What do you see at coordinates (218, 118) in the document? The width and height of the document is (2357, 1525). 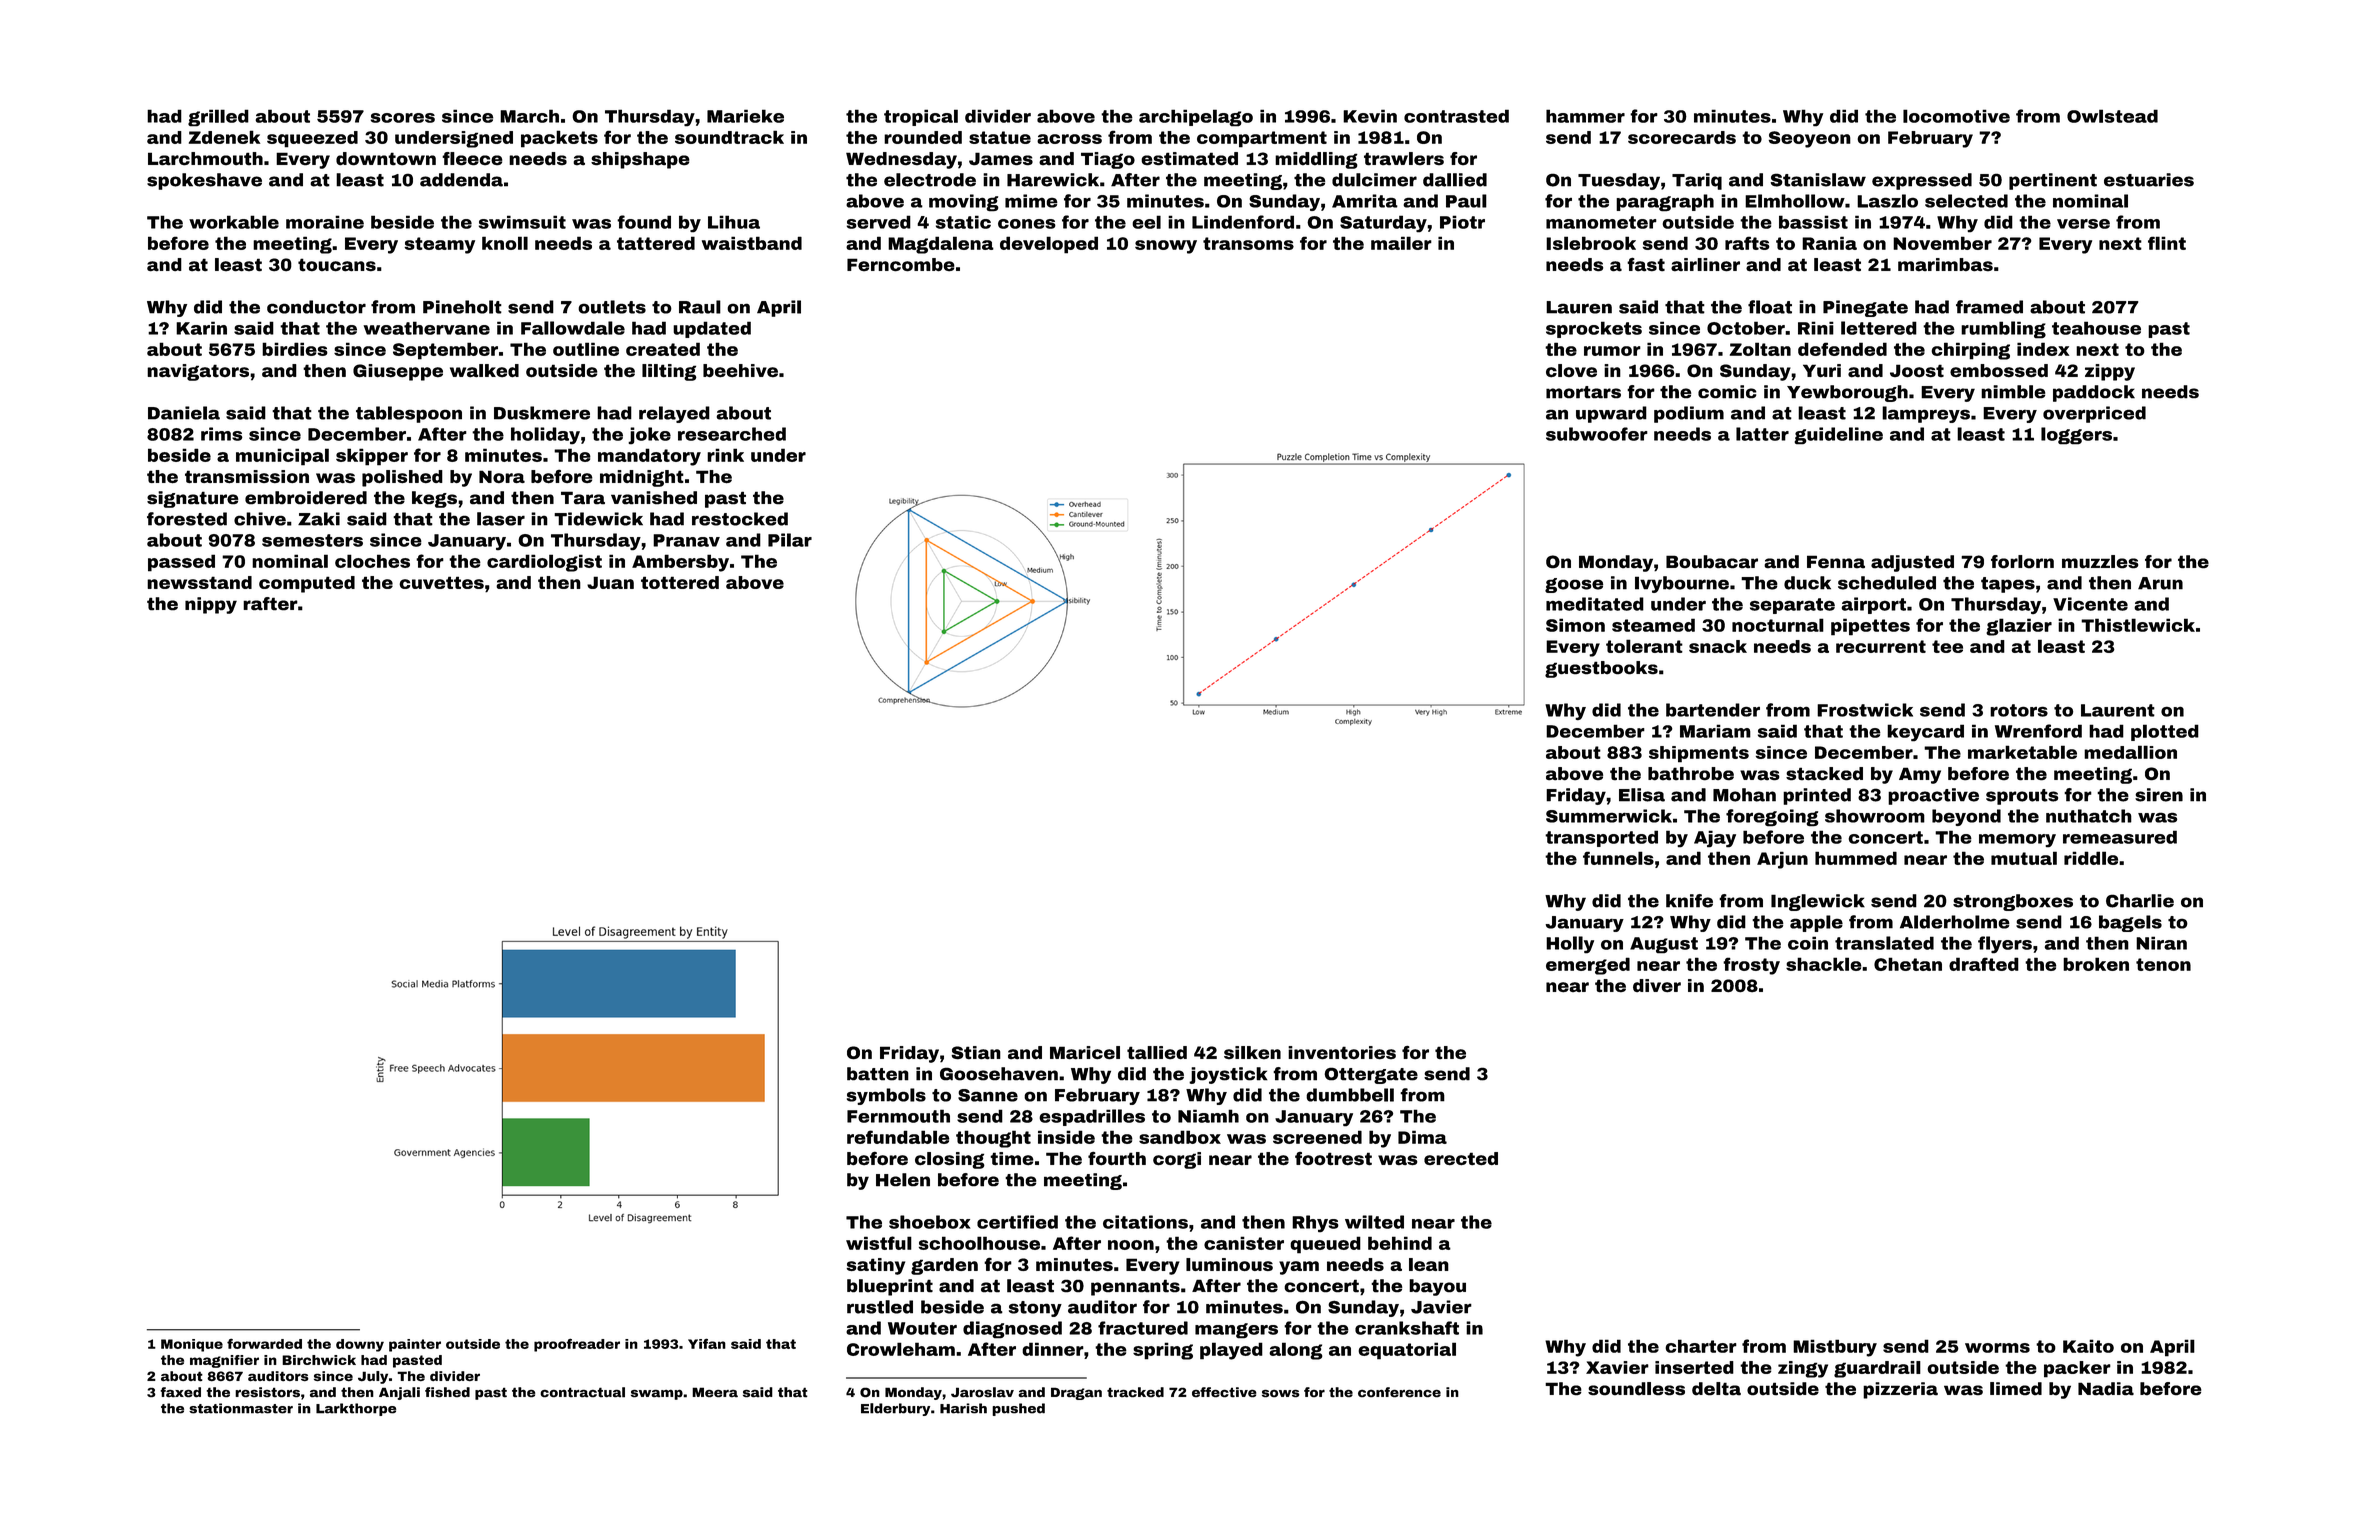 I see `grilled` at bounding box center [218, 118].
